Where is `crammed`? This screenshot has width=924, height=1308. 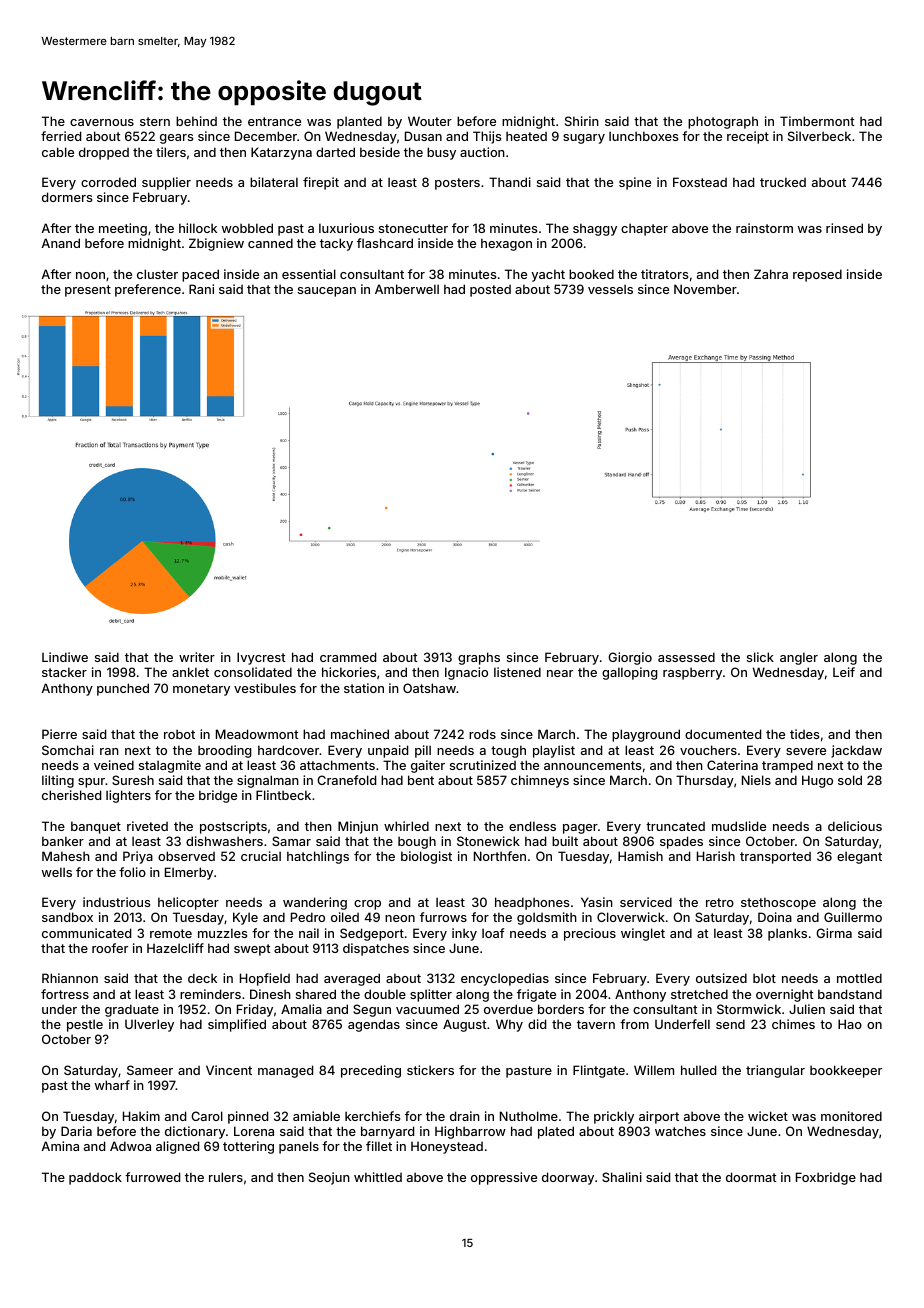
crammed is located at coordinates (348, 657).
